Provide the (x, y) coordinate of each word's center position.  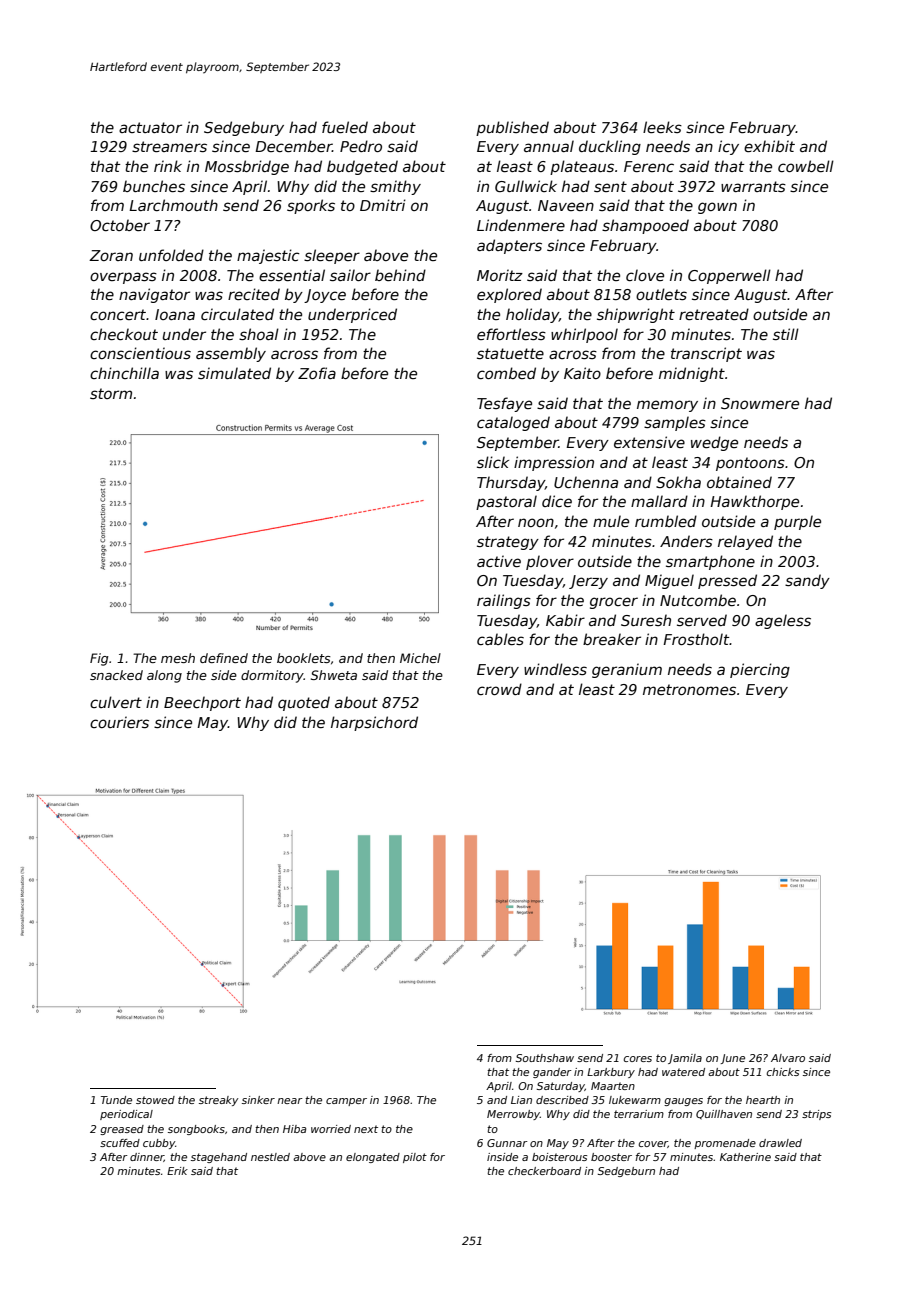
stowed (155, 1100)
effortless (511, 334)
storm (111, 393)
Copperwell (729, 276)
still (786, 334)
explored (509, 295)
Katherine (745, 1157)
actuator (150, 127)
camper (346, 1102)
